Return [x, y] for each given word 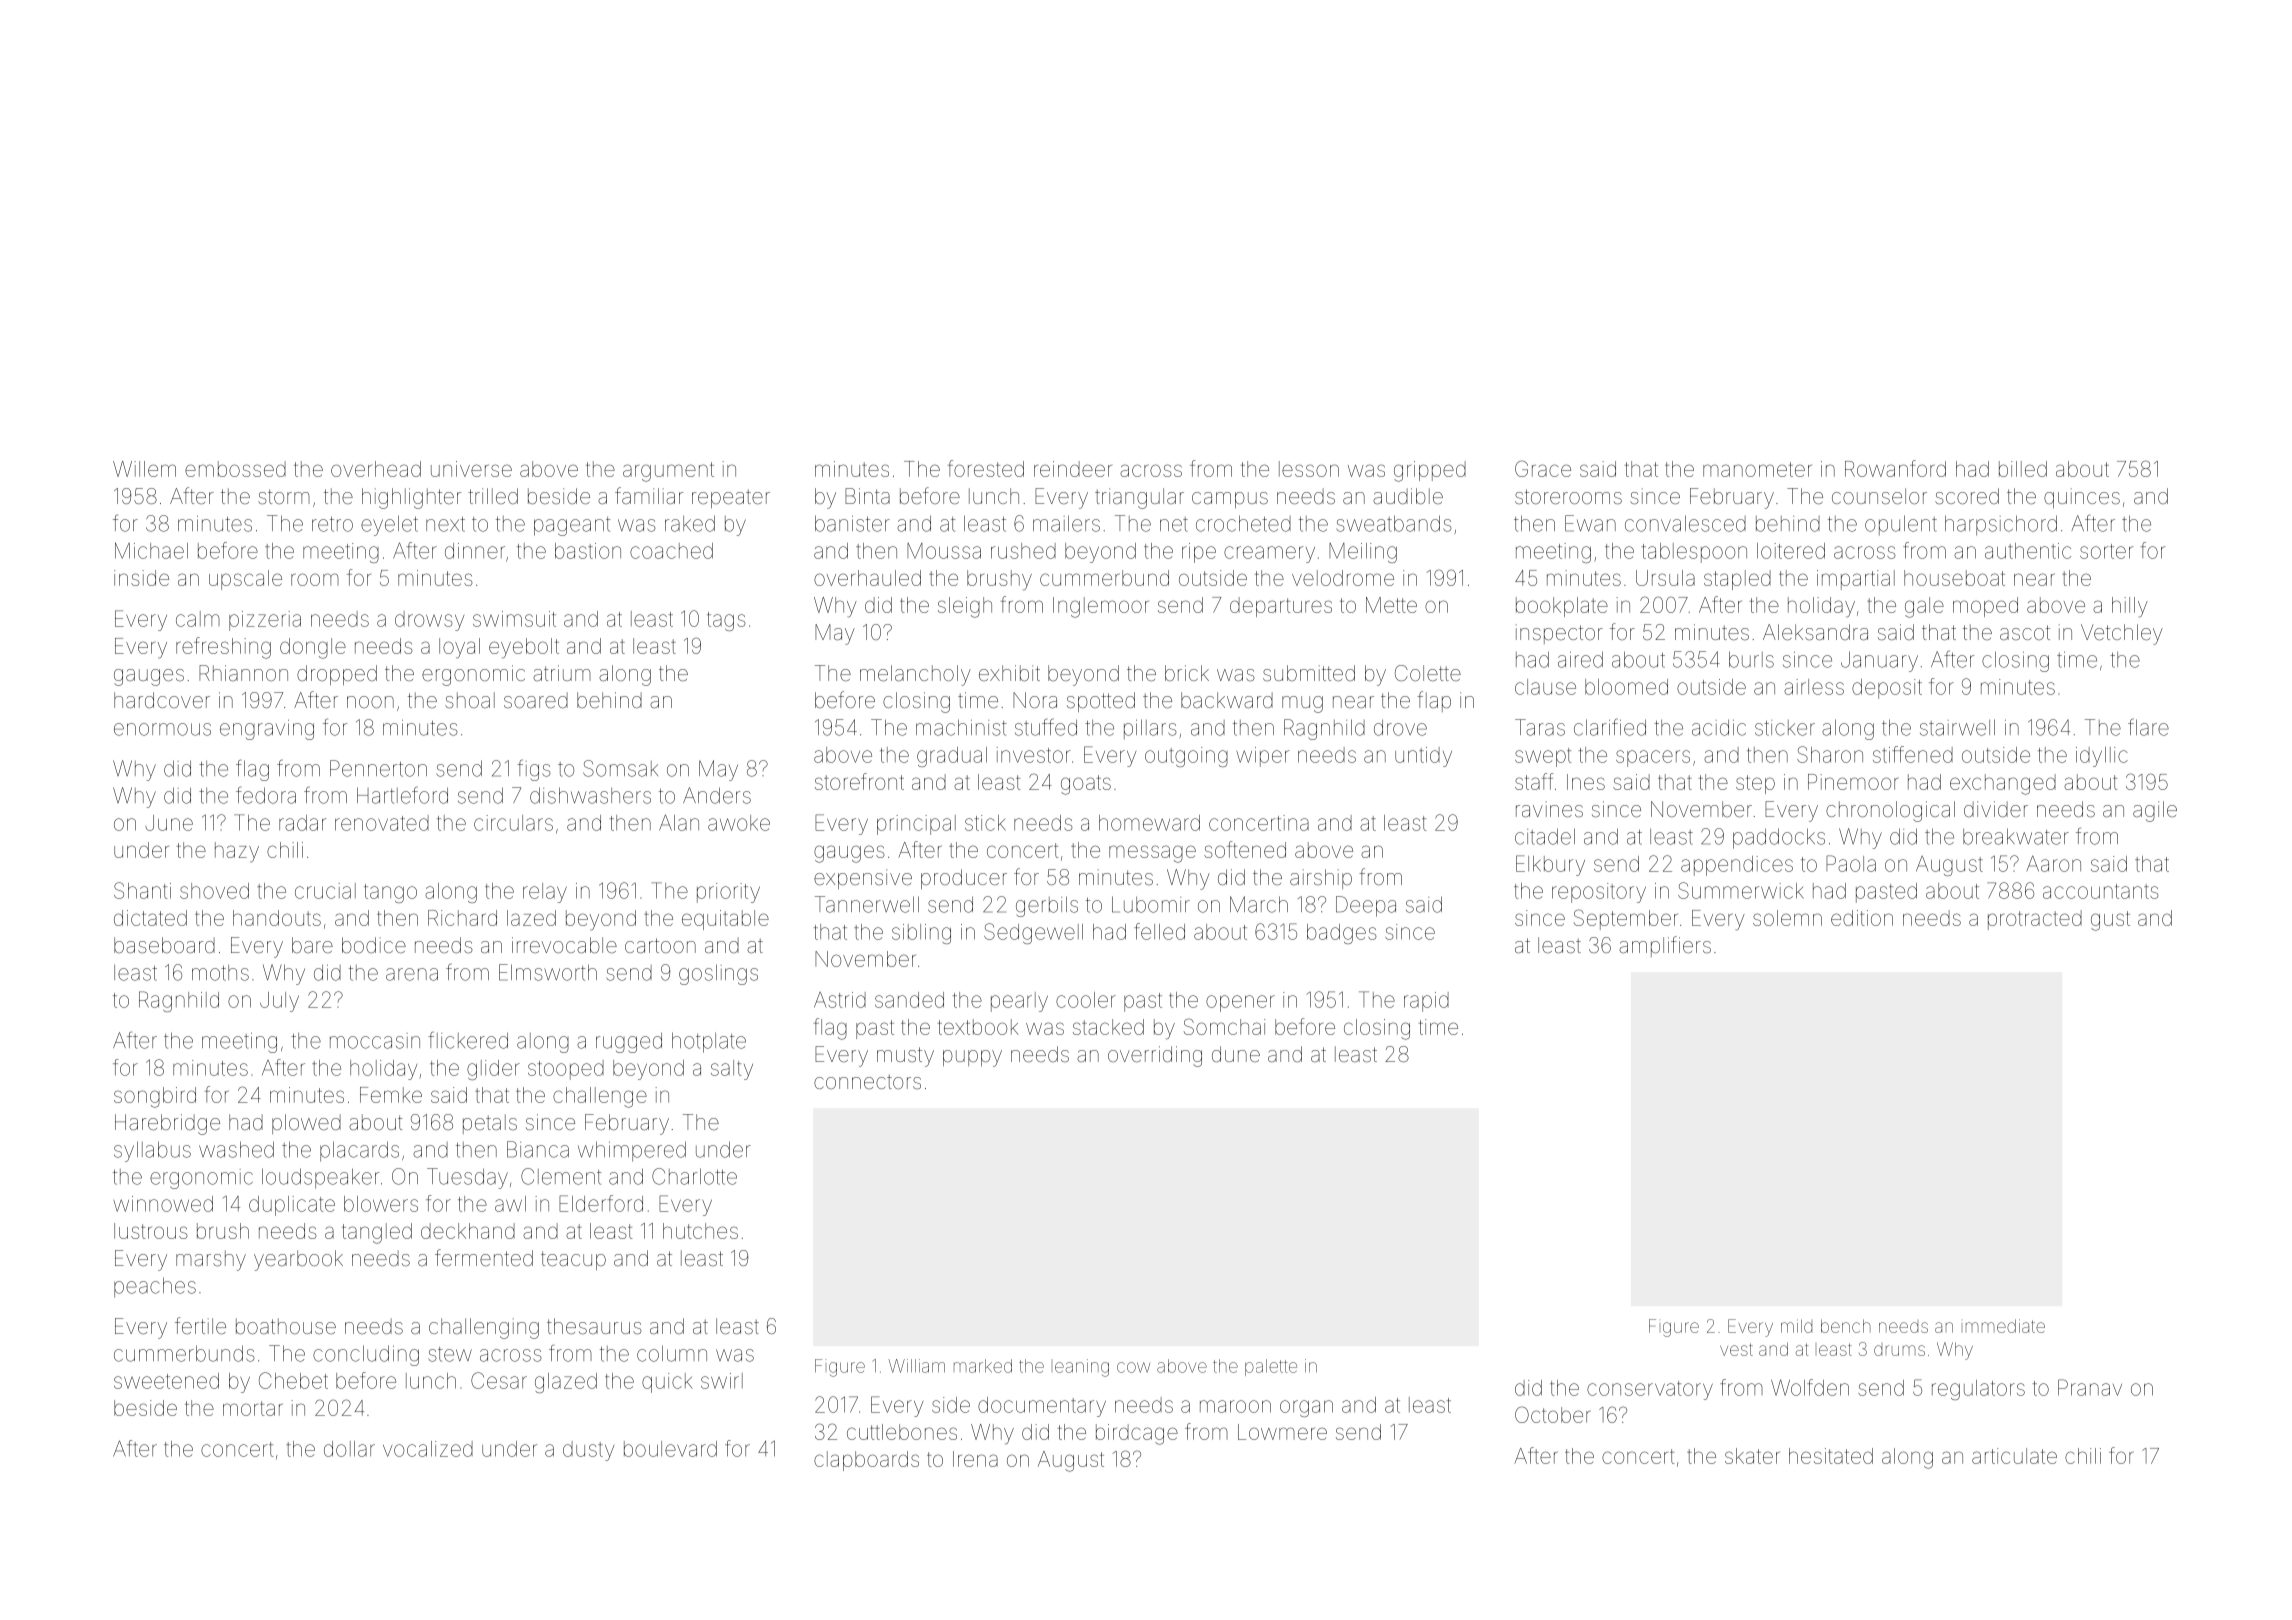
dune [1236, 1054]
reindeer [1073, 469]
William [916, 1366]
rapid [1426, 1002]
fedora [266, 795]
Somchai [1224, 1026]
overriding [1155, 1056]
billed [2023, 469]
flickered [468, 1040]
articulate [2014, 1456]
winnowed [163, 1204]
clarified [1610, 727]
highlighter [411, 498]
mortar [253, 1408]
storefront [859, 781]
